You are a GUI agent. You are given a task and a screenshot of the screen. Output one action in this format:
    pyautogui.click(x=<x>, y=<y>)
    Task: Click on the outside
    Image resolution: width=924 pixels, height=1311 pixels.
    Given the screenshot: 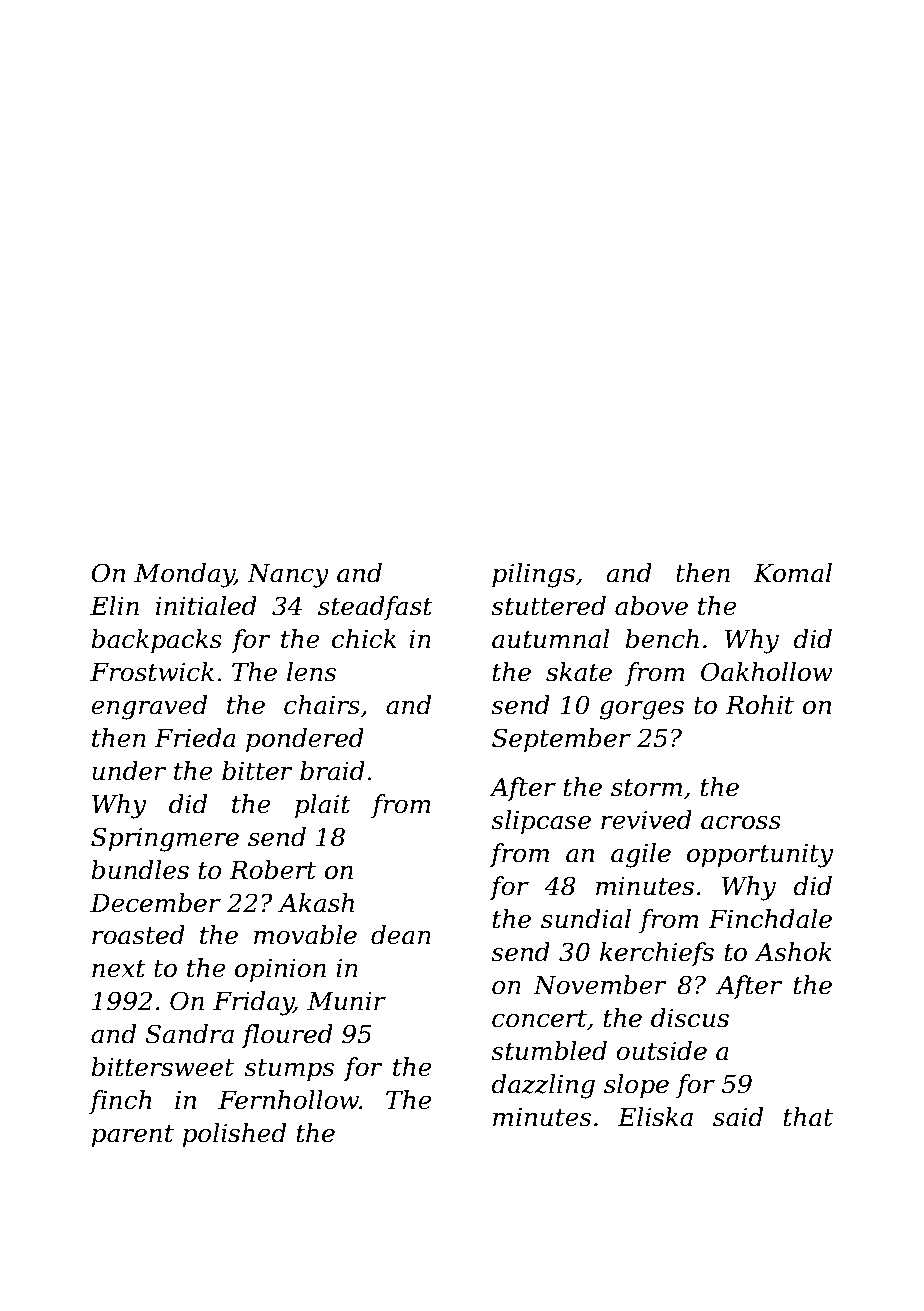 What is the action you would take?
    pyautogui.click(x=661, y=1051)
